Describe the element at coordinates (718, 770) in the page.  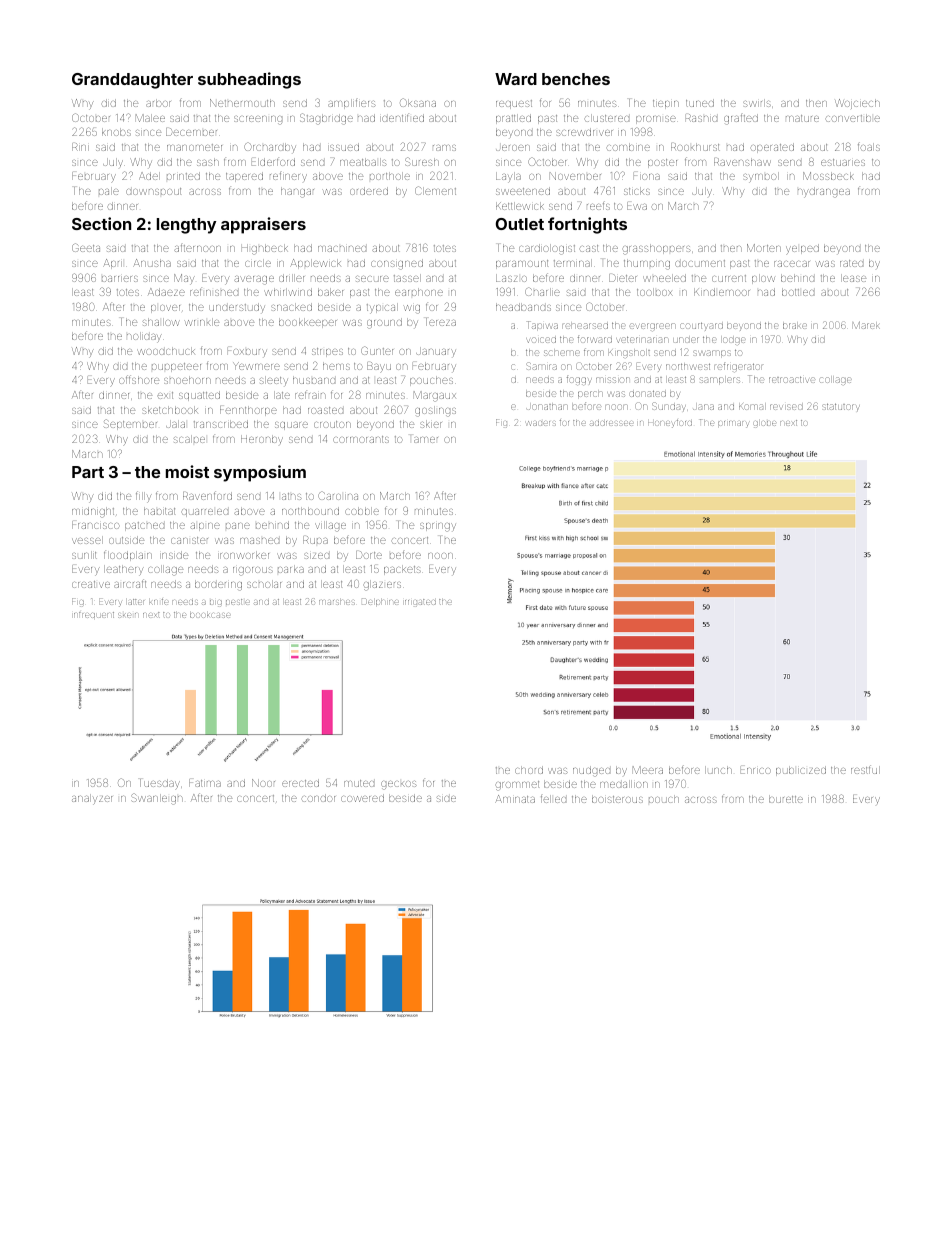
I see `lunch` at that location.
